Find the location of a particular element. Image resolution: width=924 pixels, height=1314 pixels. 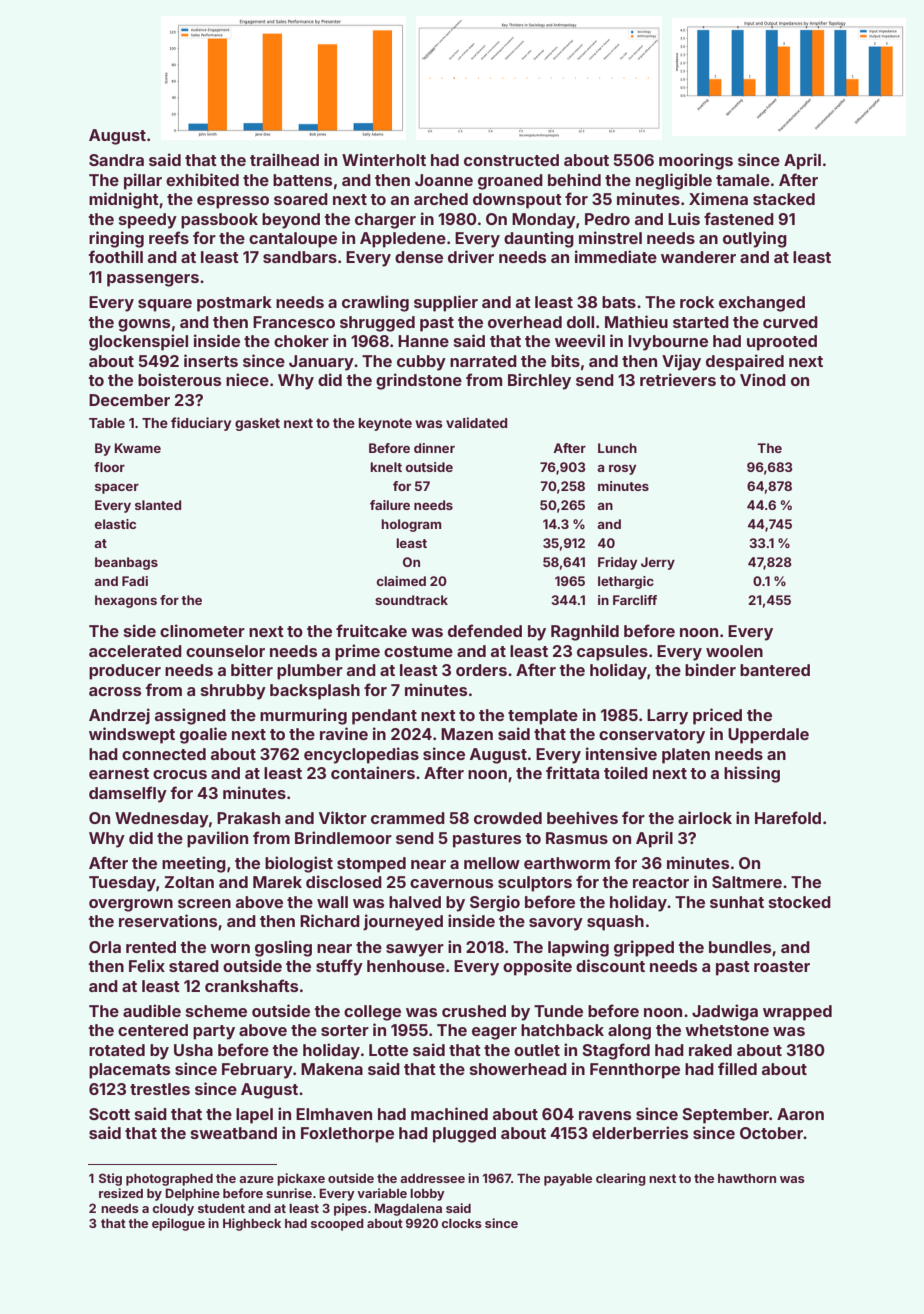

hawthorn is located at coordinates (747, 1178).
